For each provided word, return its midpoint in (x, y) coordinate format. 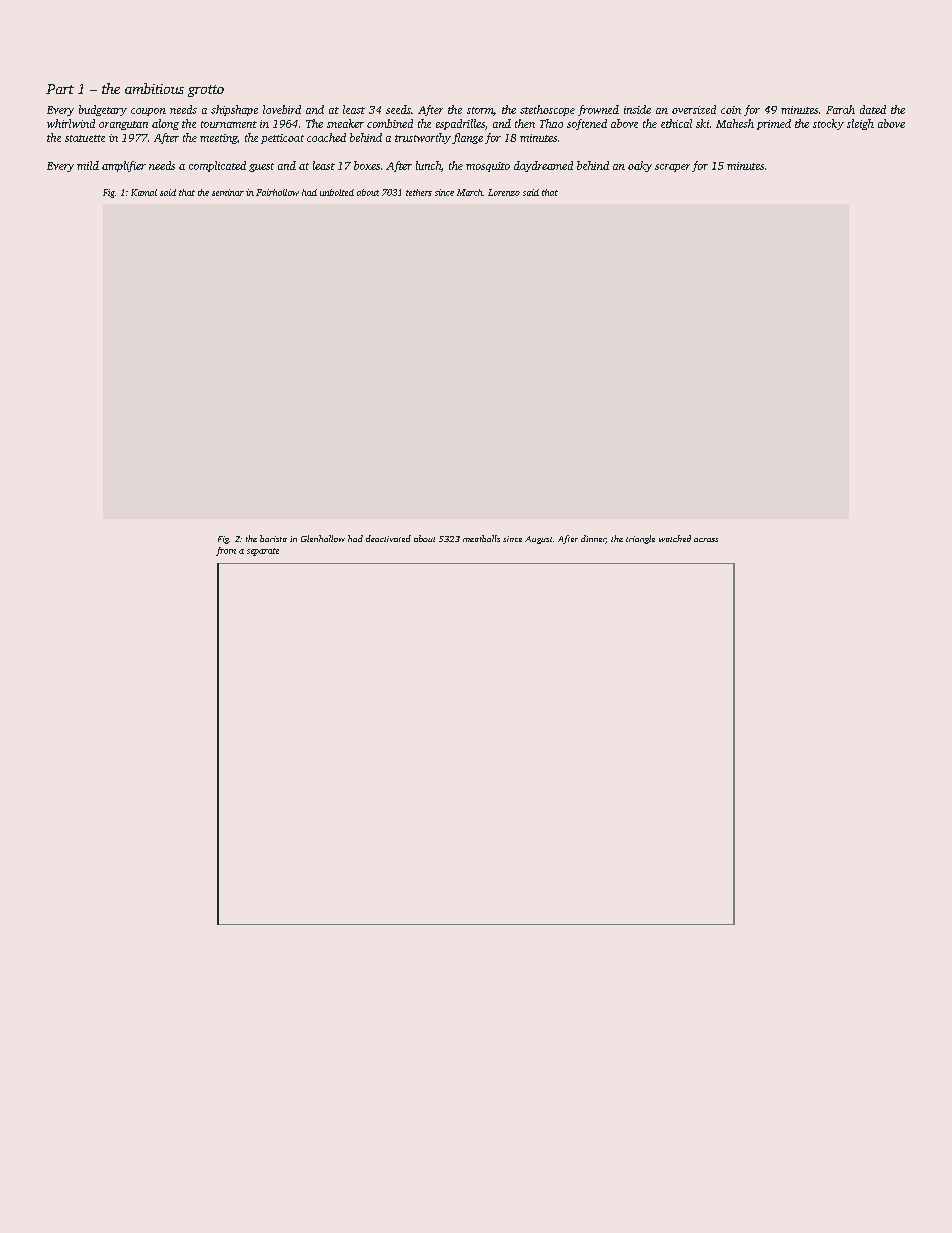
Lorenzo (504, 192)
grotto (206, 91)
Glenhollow (323, 538)
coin (731, 110)
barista (273, 538)
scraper (672, 168)
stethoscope (547, 110)
